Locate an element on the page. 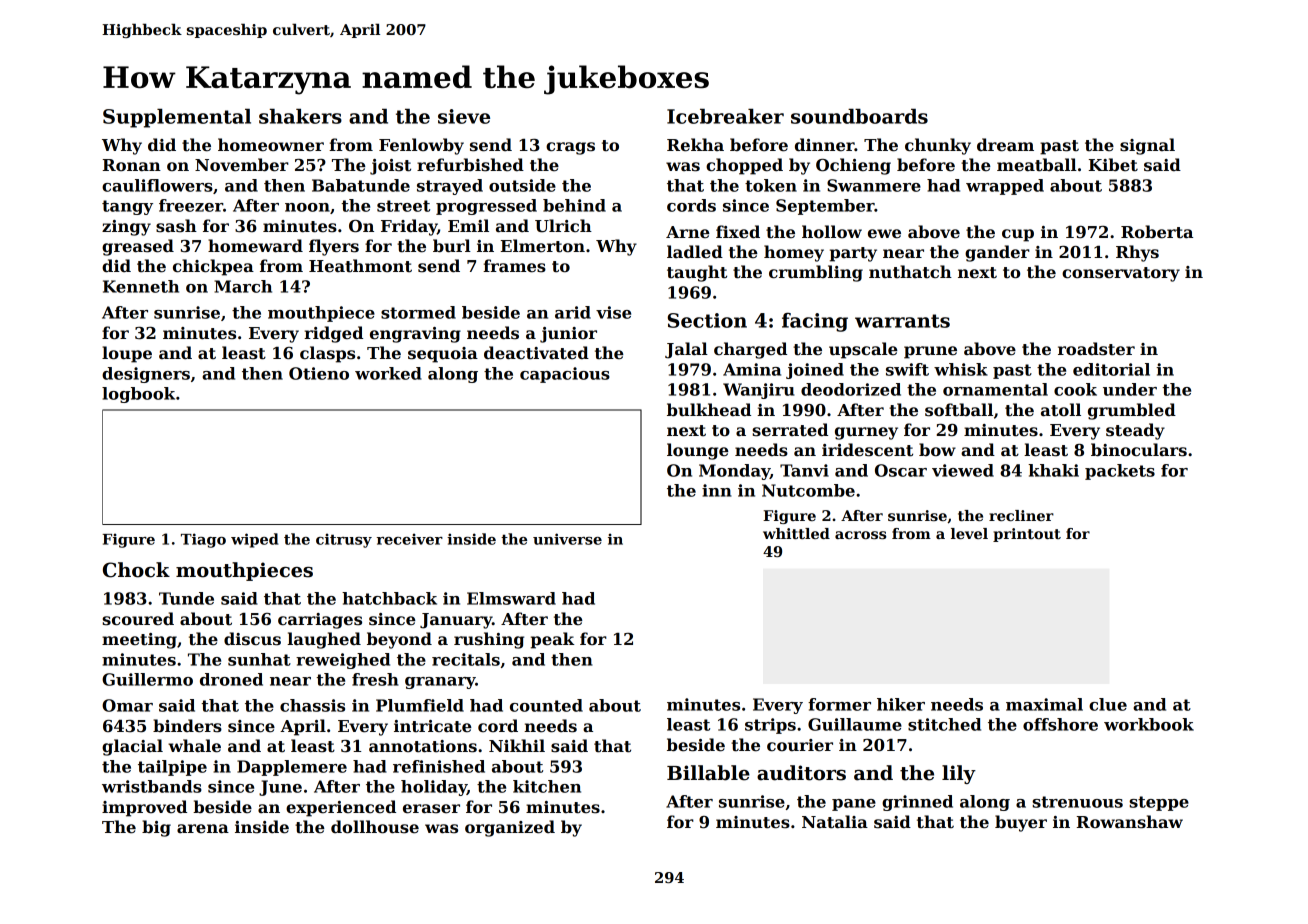 The width and height of the image is (1308, 924). soundboards is located at coordinates (859, 116).
